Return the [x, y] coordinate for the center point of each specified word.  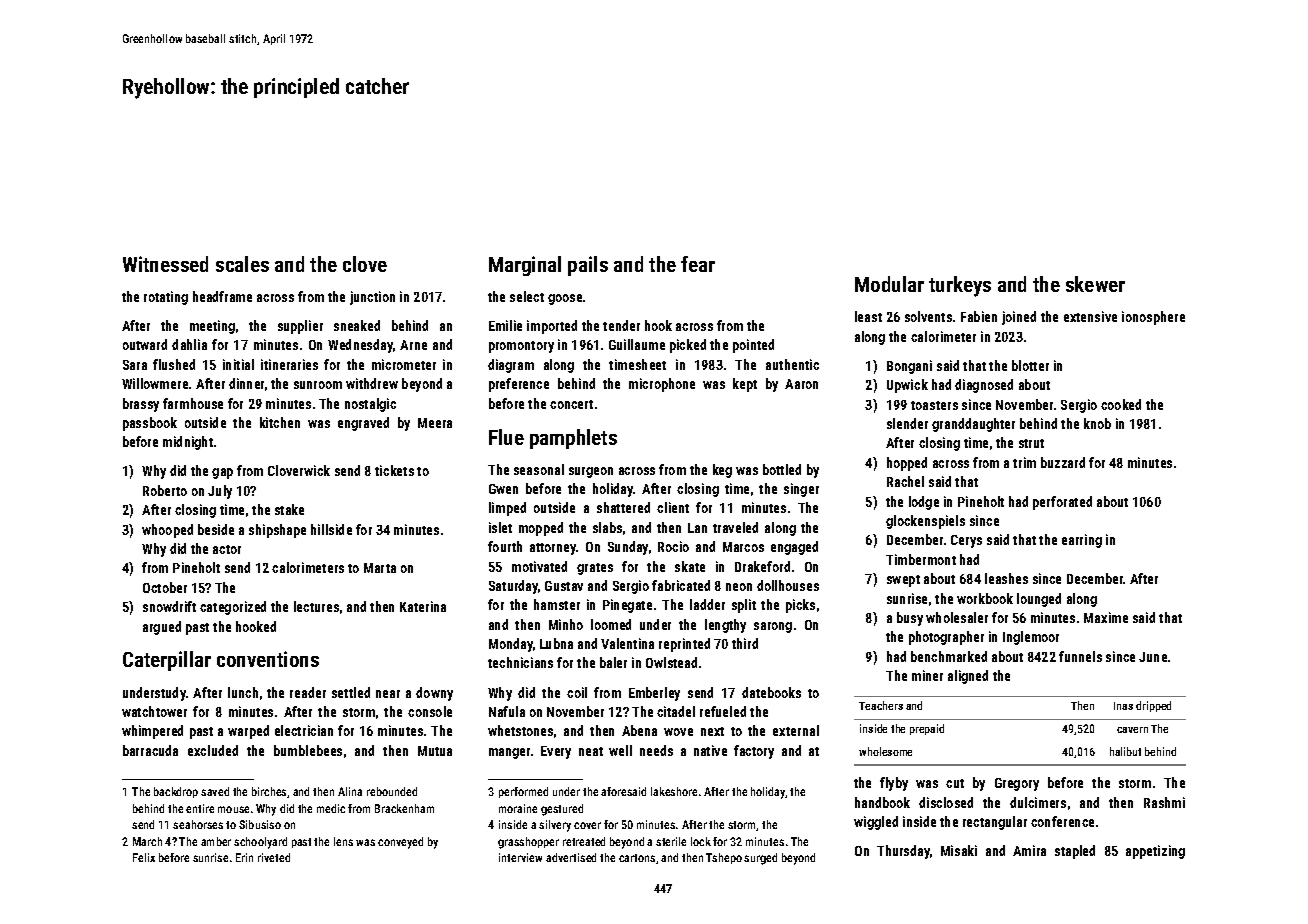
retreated [584, 841]
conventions [268, 659]
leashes [1006, 578]
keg [722, 471]
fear [698, 264]
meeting [212, 327]
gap [222, 473]
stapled [1075, 852]
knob [1097, 423]
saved [215, 791]
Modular [889, 284]
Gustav [564, 586]
